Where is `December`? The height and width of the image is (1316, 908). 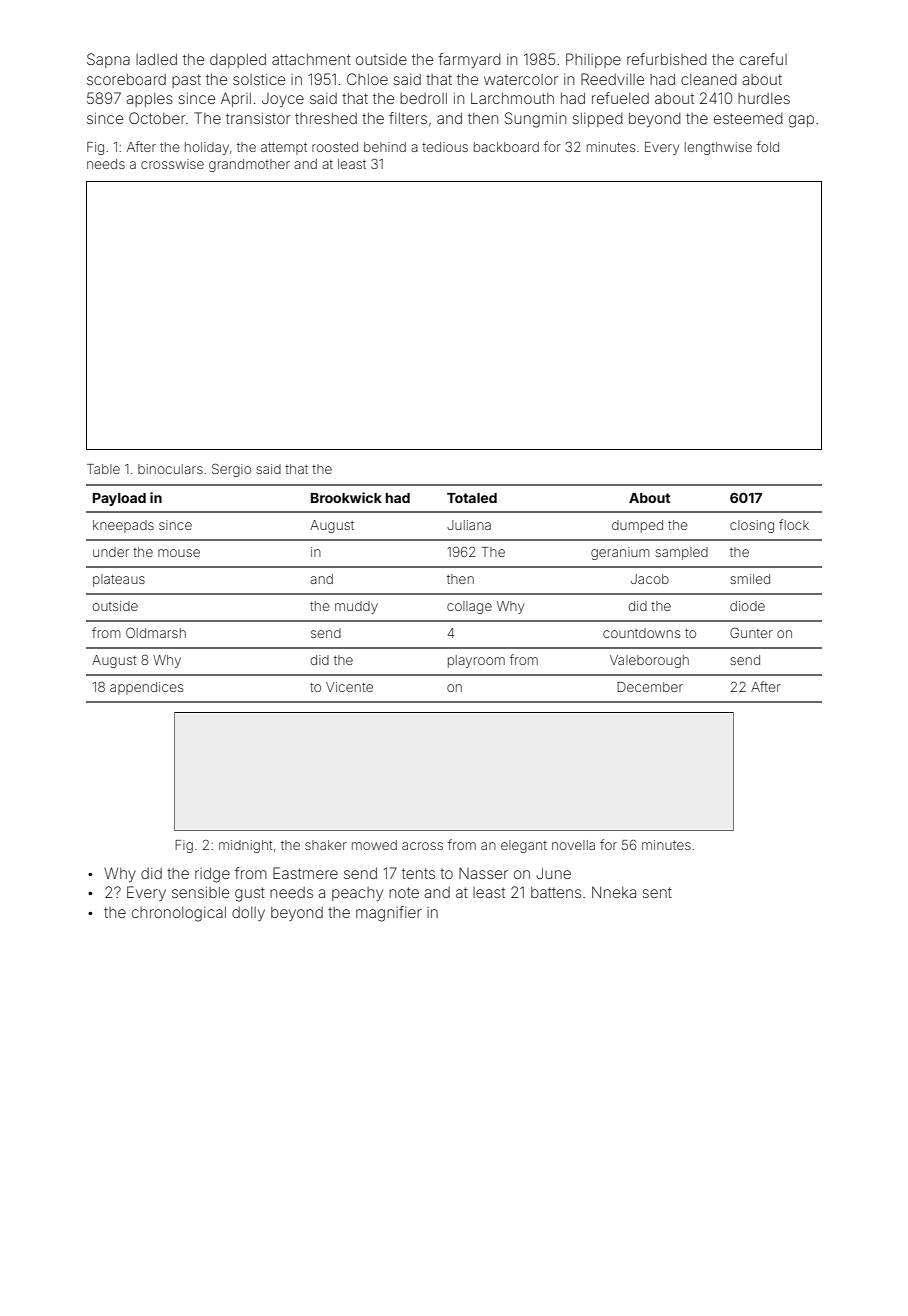
December is located at coordinates (650, 687).
